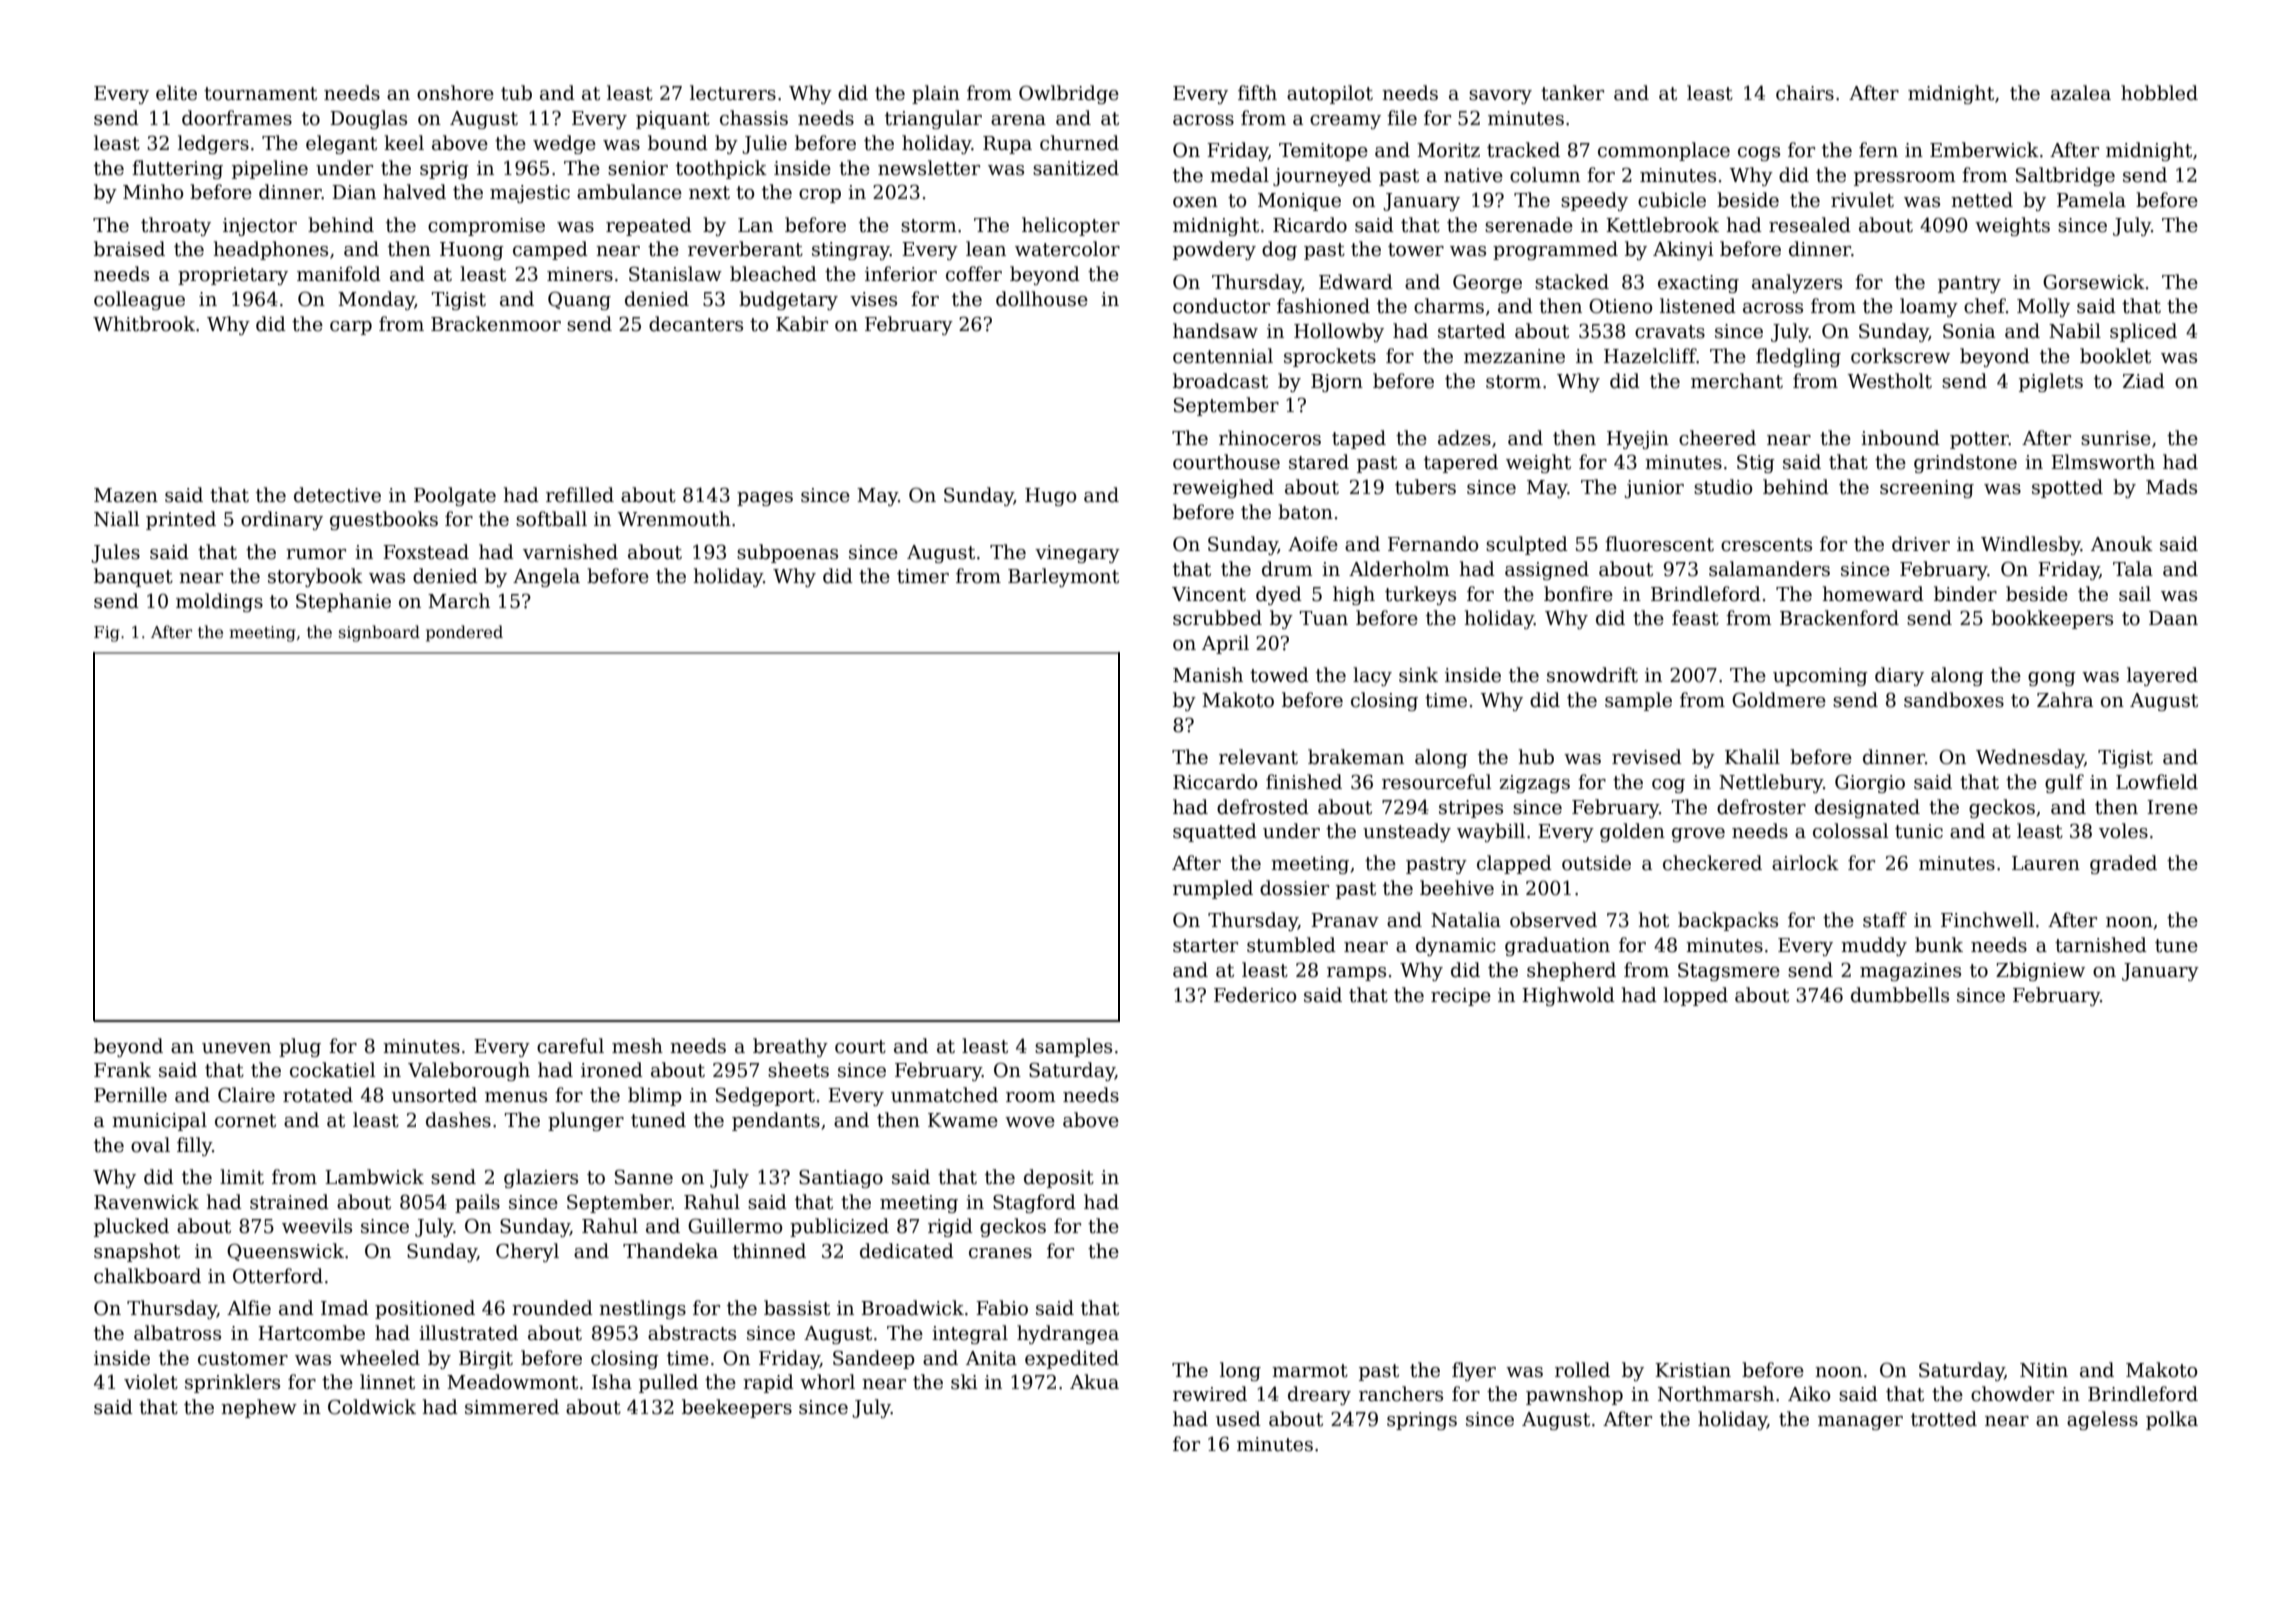 The width and height of the screenshot is (2292, 1620). What do you see at coordinates (176, 93) in the screenshot?
I see `elite` at bounding box center [176, 93].
